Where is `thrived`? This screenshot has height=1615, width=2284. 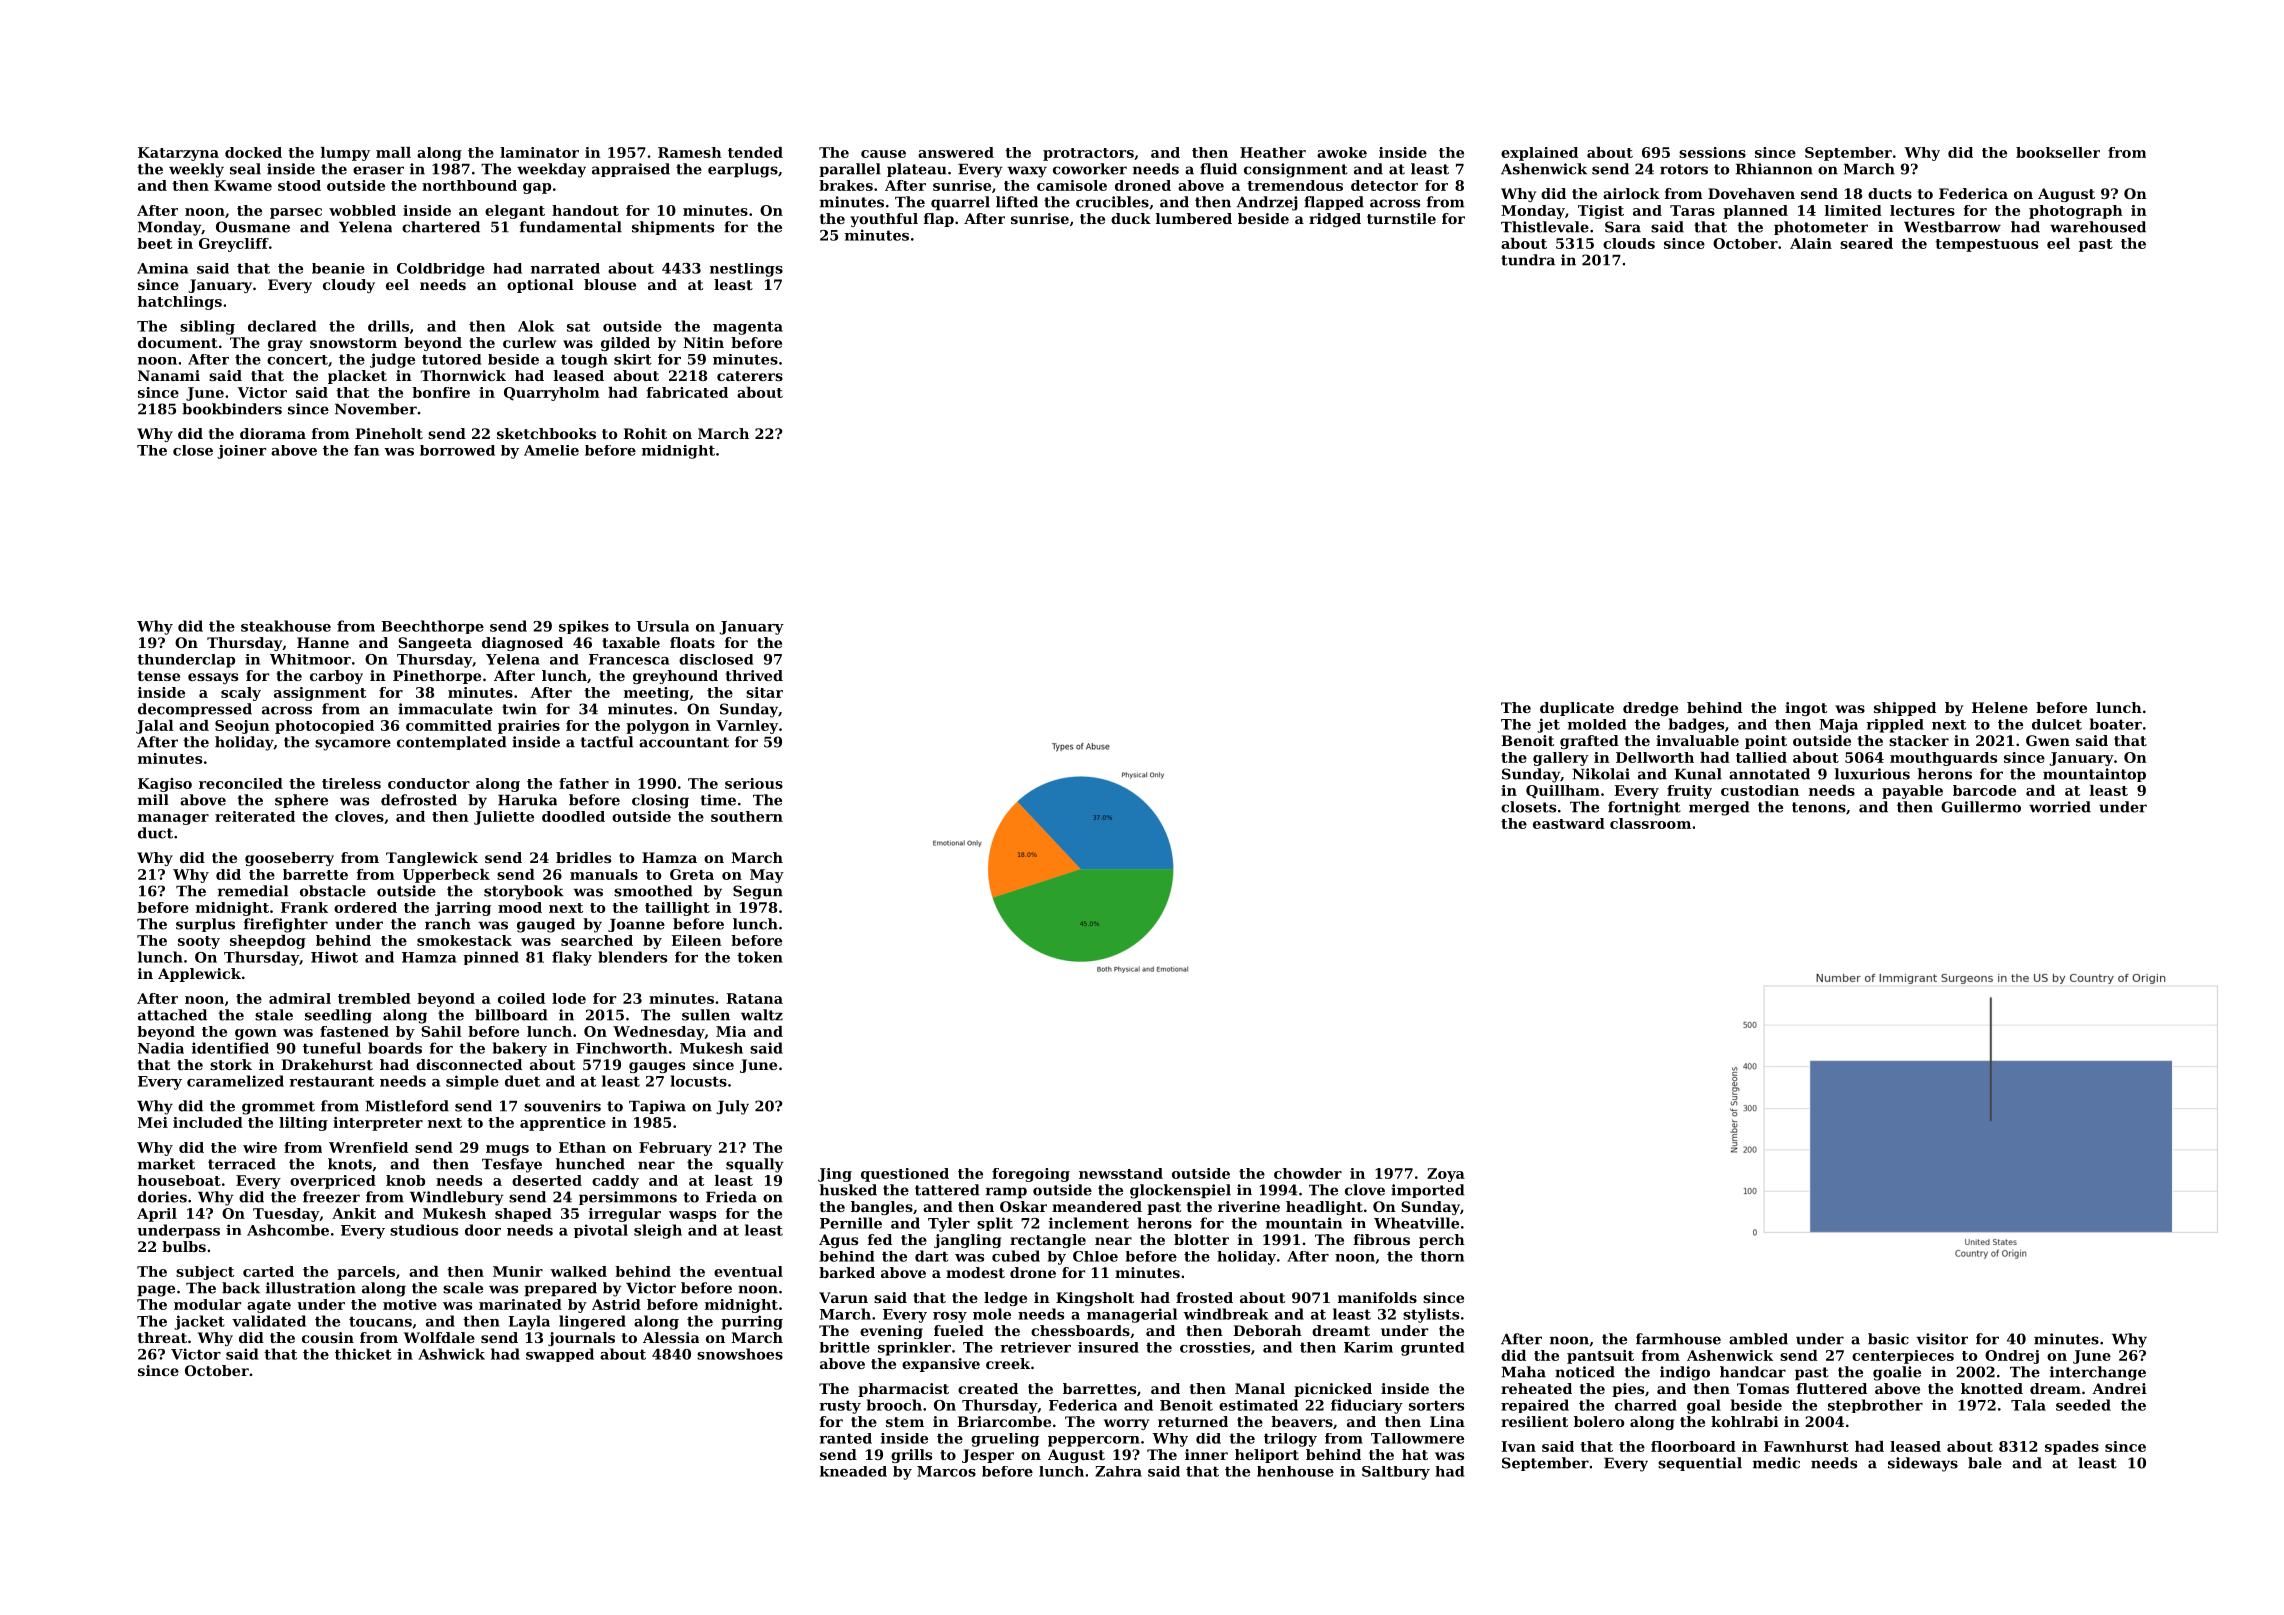
thrived is located at coordinates (754, 675).
